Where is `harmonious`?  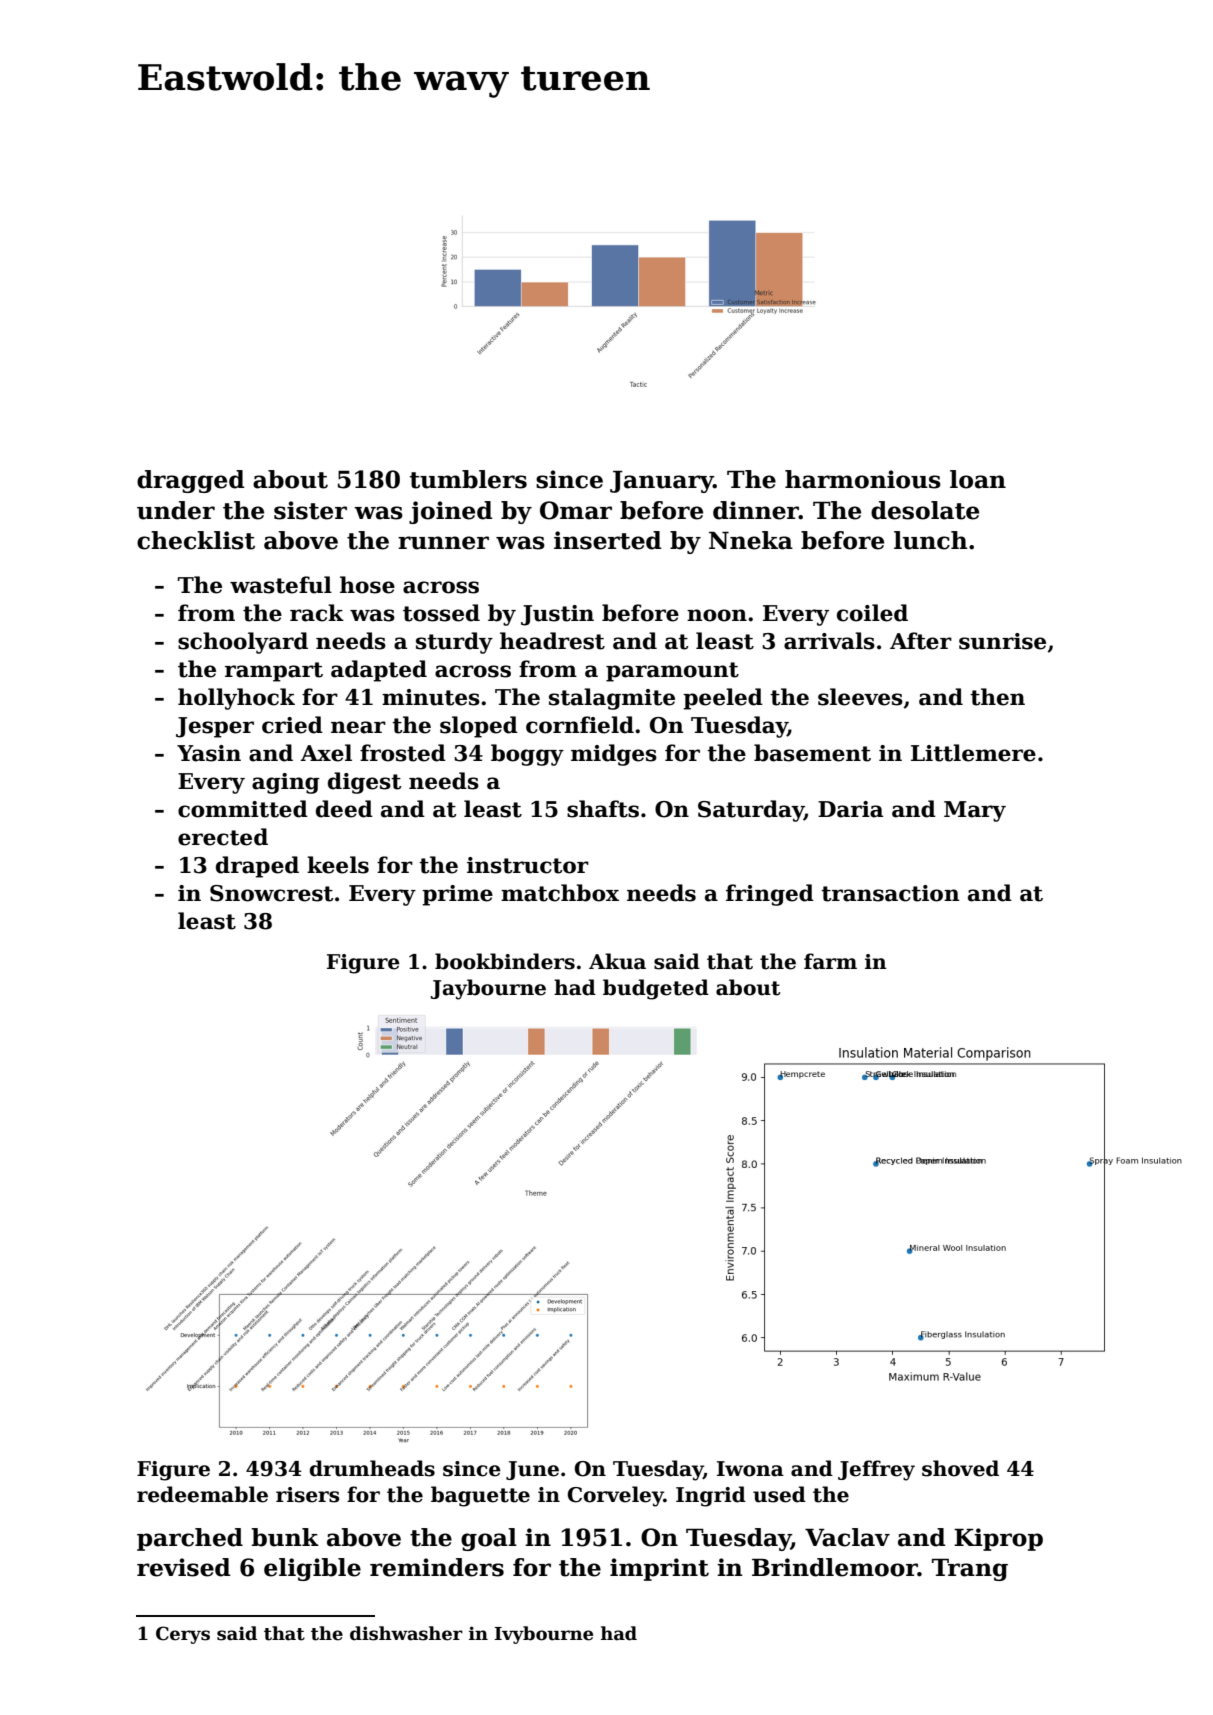 harmonious is located at coordinates (863, 479).
